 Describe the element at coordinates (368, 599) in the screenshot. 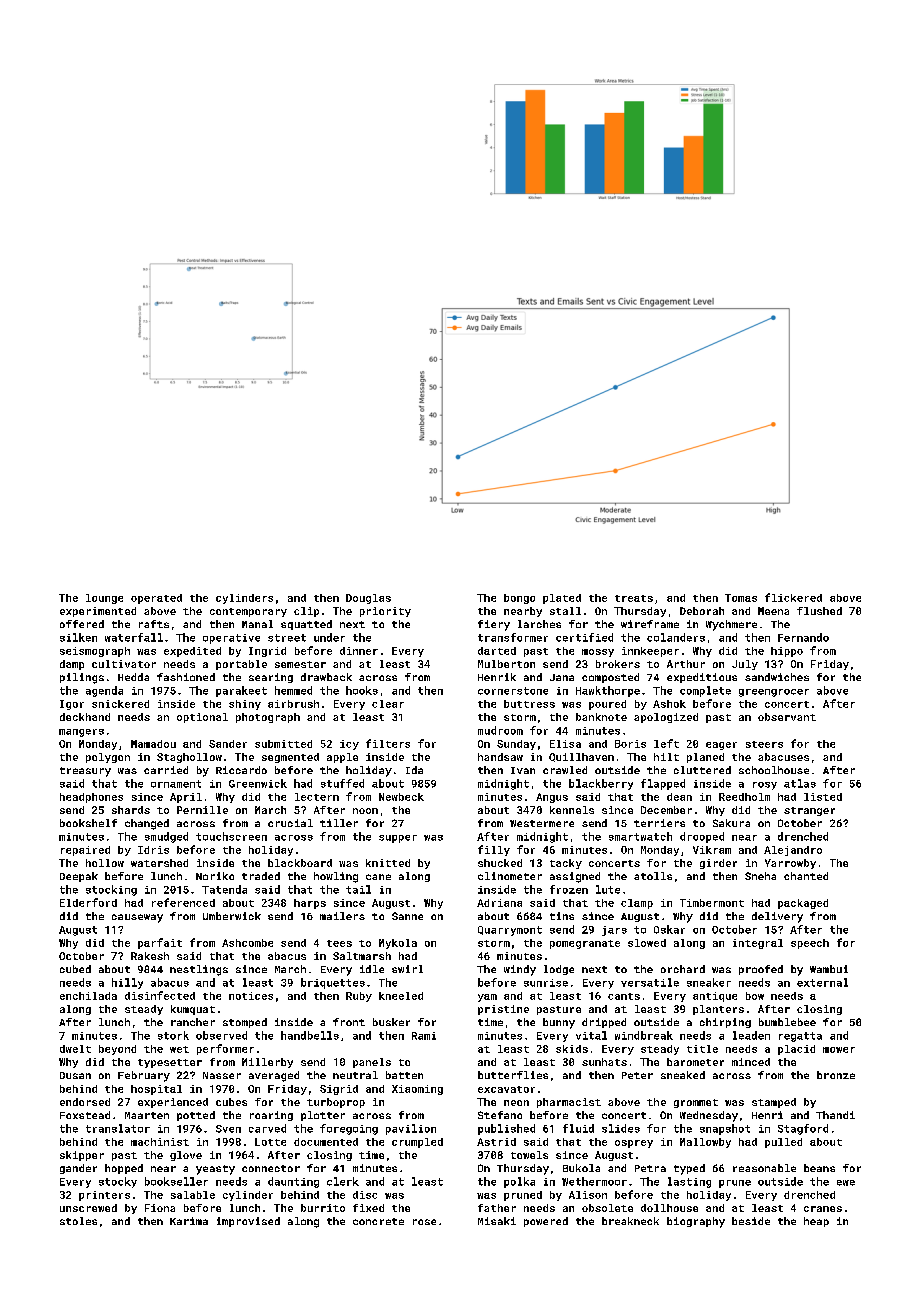

I see `Douglas` at that location.
